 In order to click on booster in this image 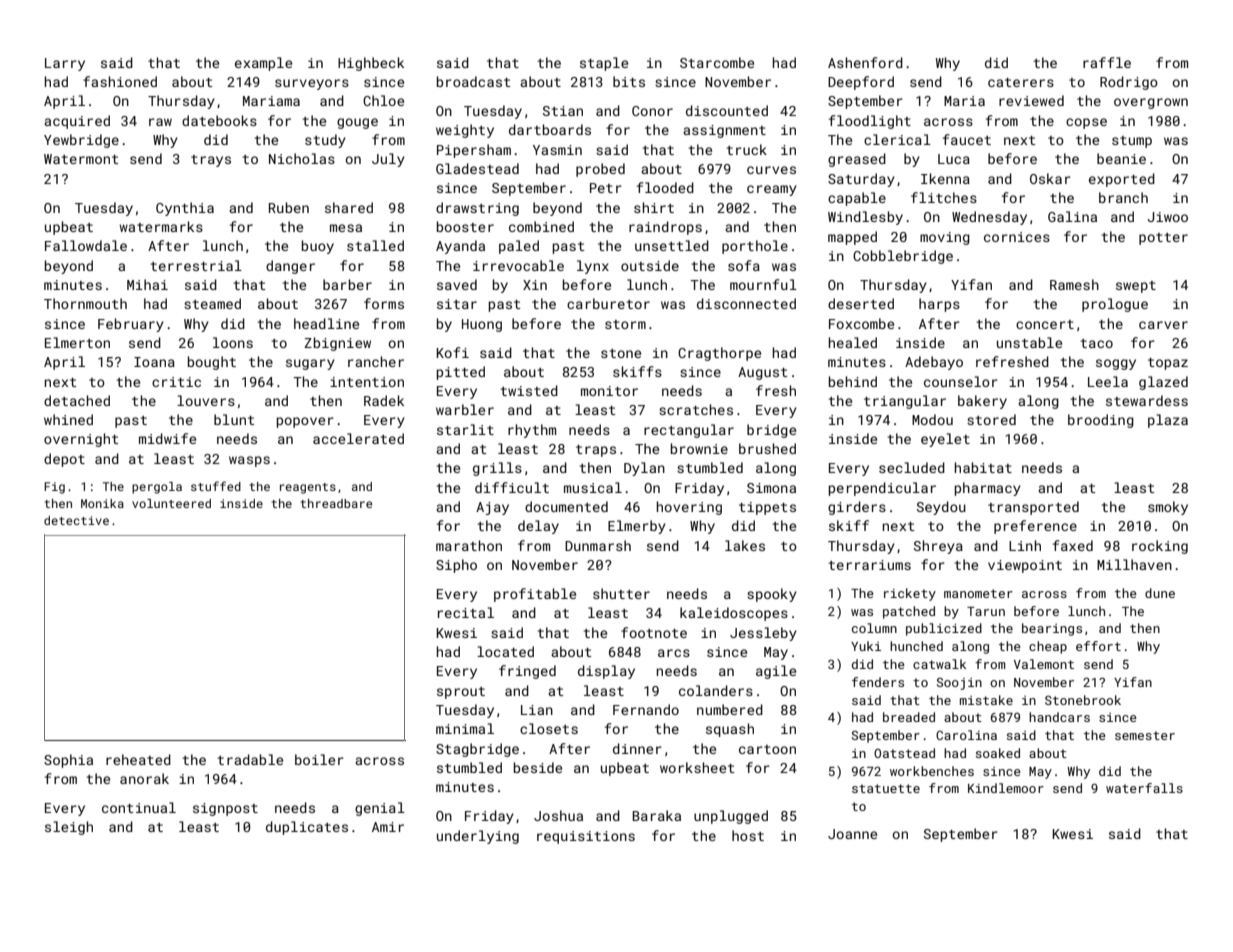, I will do `click(465, 226)`.
